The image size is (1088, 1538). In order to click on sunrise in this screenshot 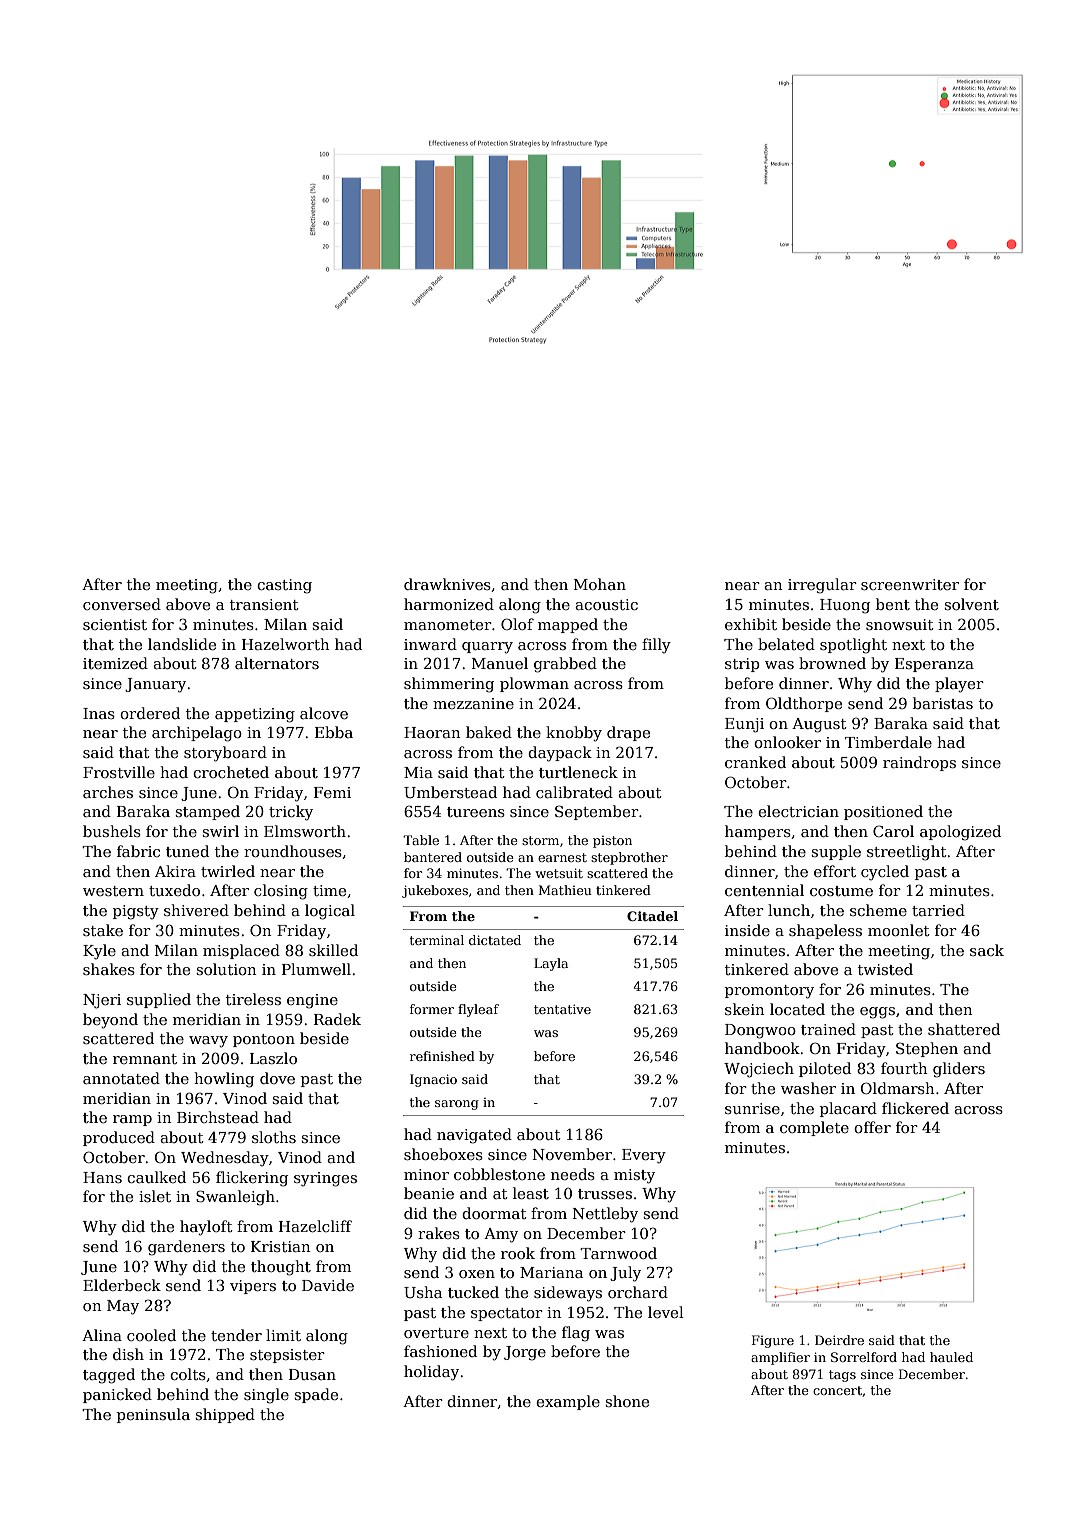, I will do `click(752, 1108)`.
